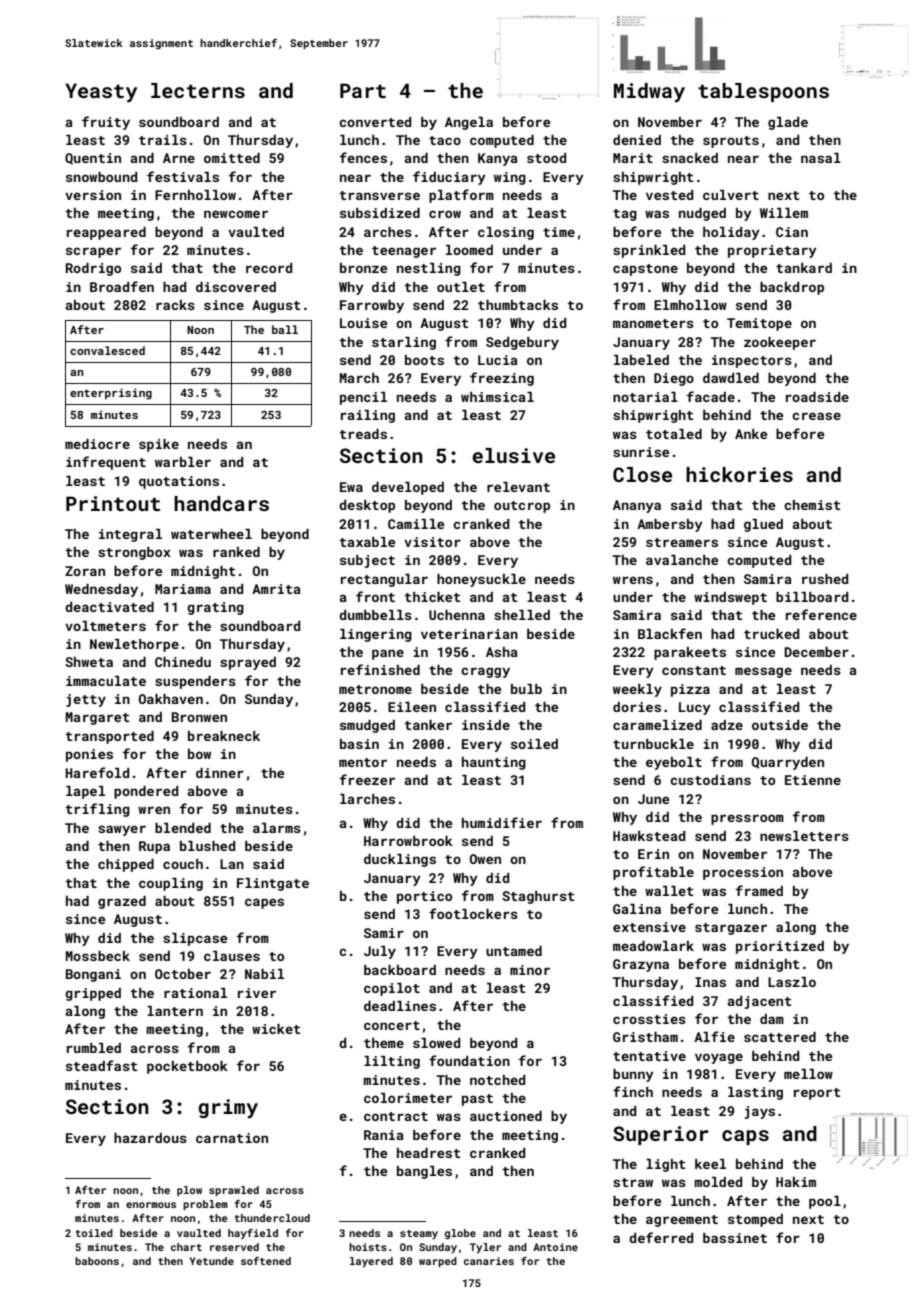 The width and height of the document is (924, 1308). What do you see at coordinates (126, 865) in the document?
I see `chipped` at bounding box center [126, 865].
